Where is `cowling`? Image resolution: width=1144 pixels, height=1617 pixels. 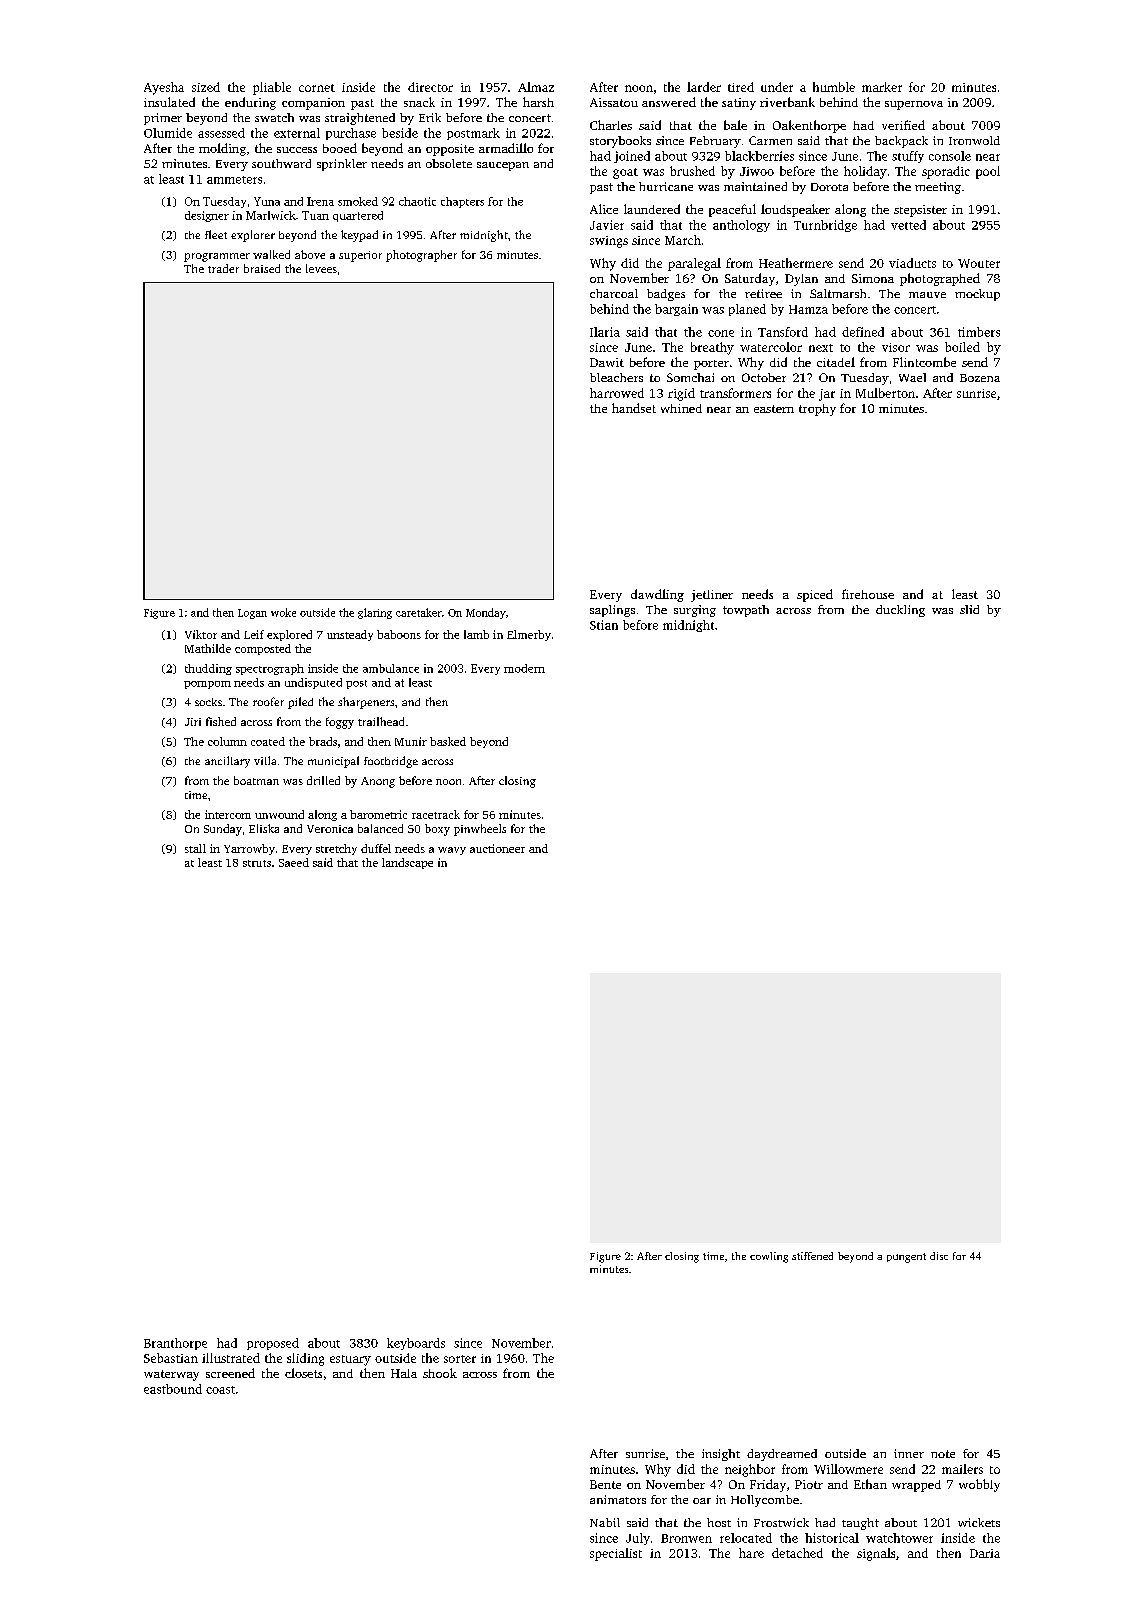 cowling is located at coordinates (769, 1257).
